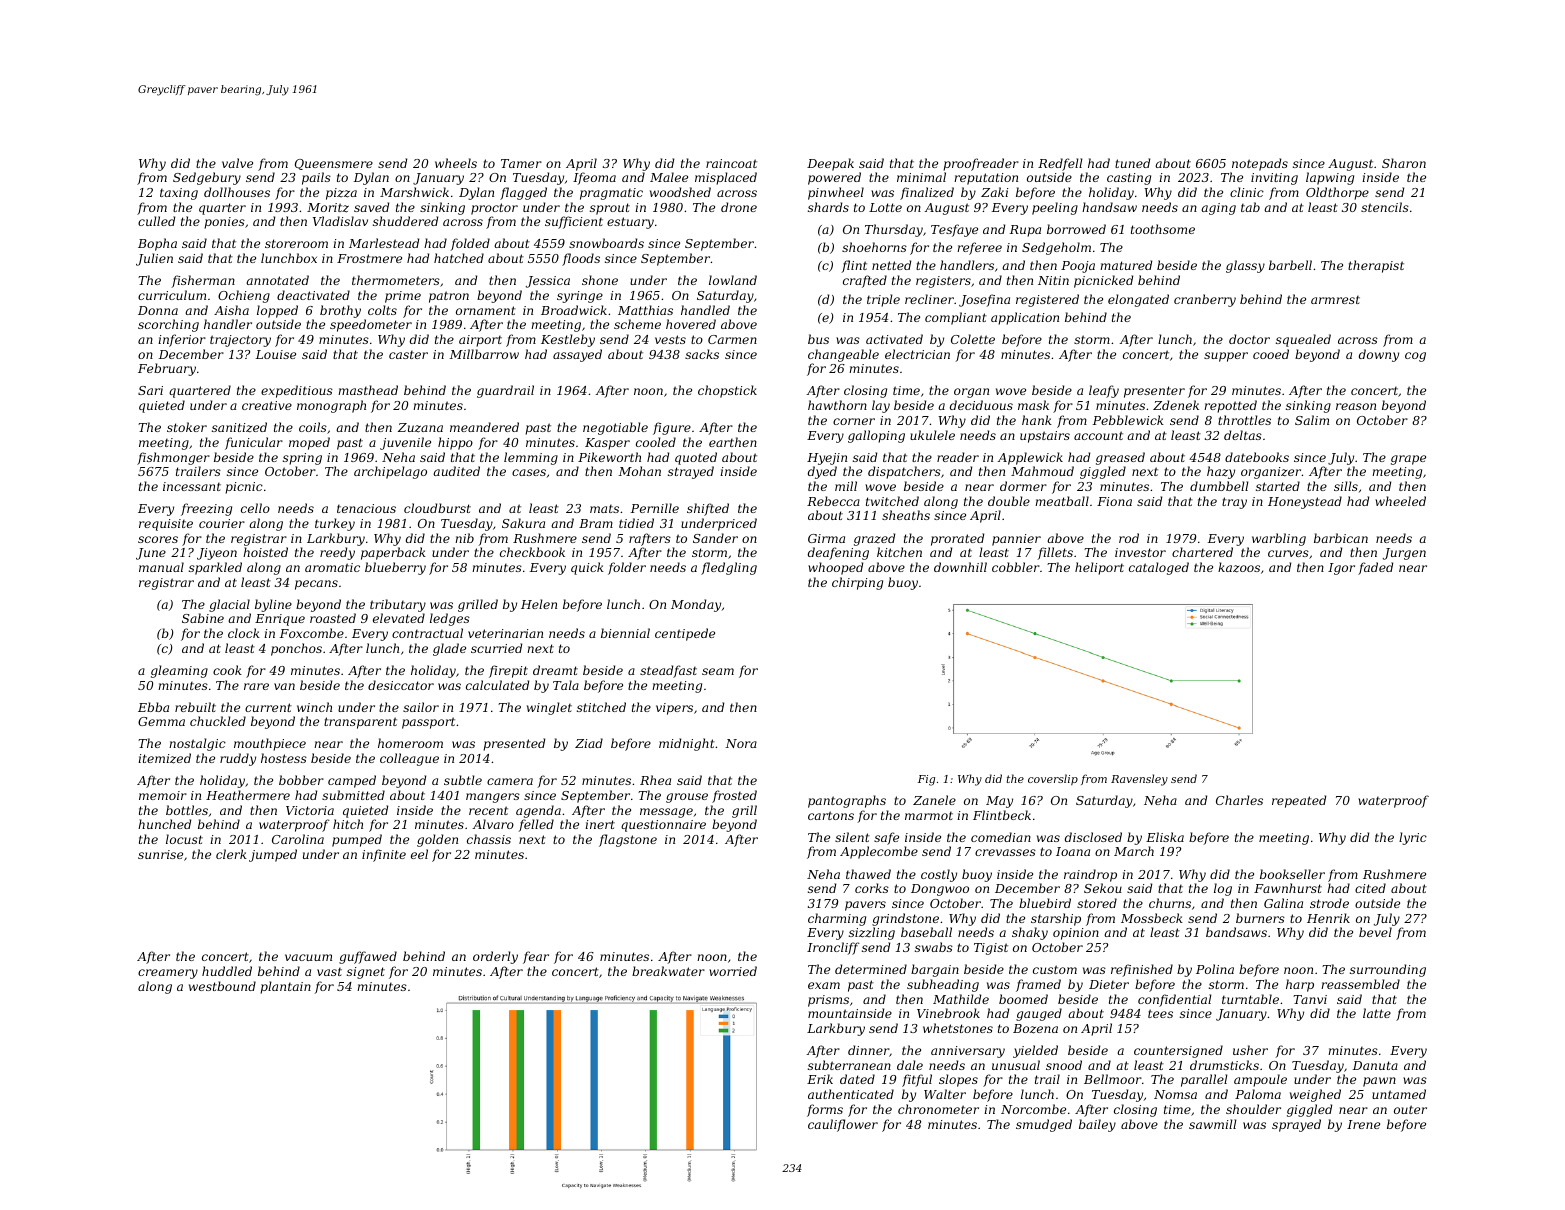 Image resolution: width=1565 pixels, height=1210 pixels. Describe the element at coordinates (739, 207) in the screenshot. I see `drone` at that location.
